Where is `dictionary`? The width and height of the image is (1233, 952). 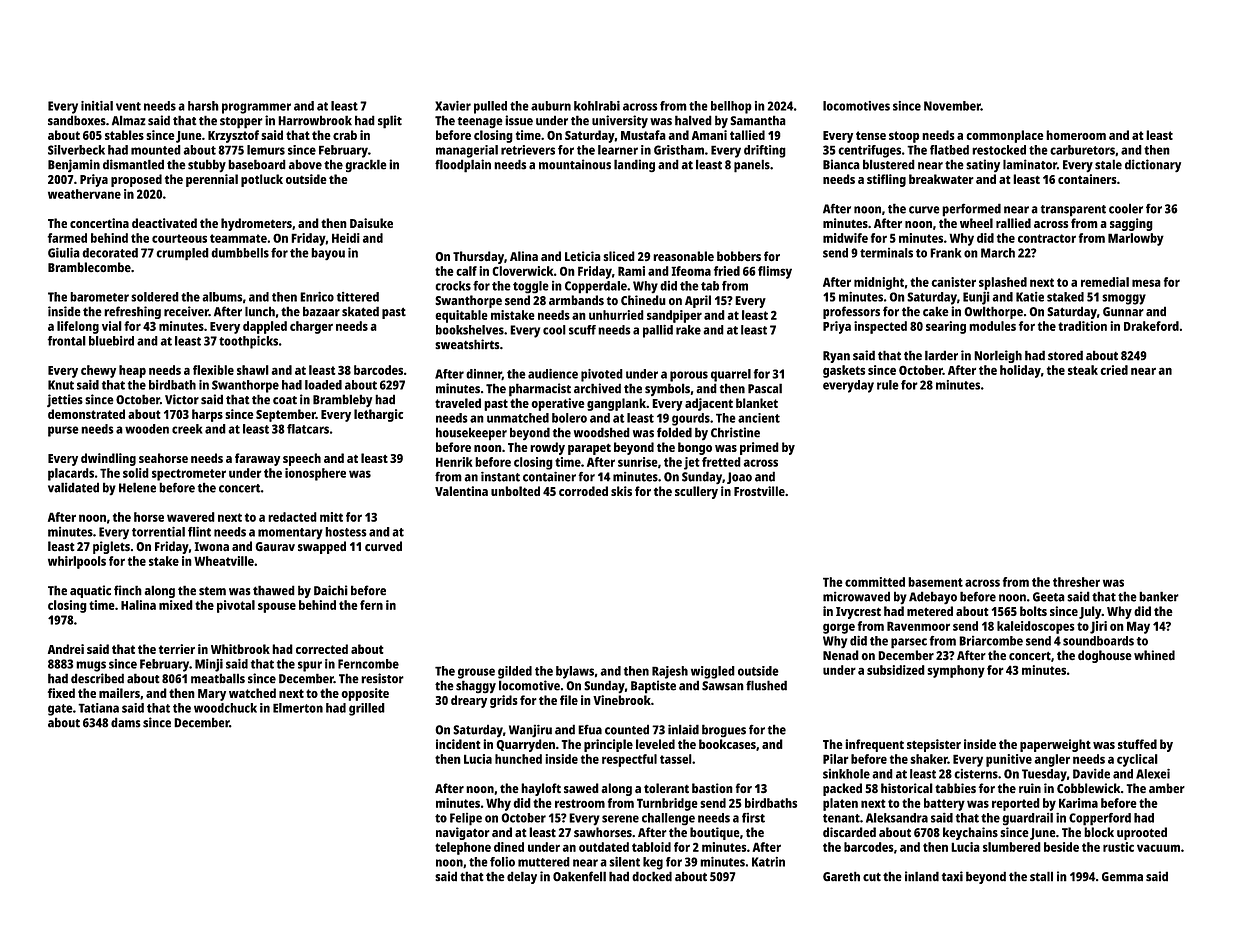 dictionary is located at coordinates (1153, 165).
